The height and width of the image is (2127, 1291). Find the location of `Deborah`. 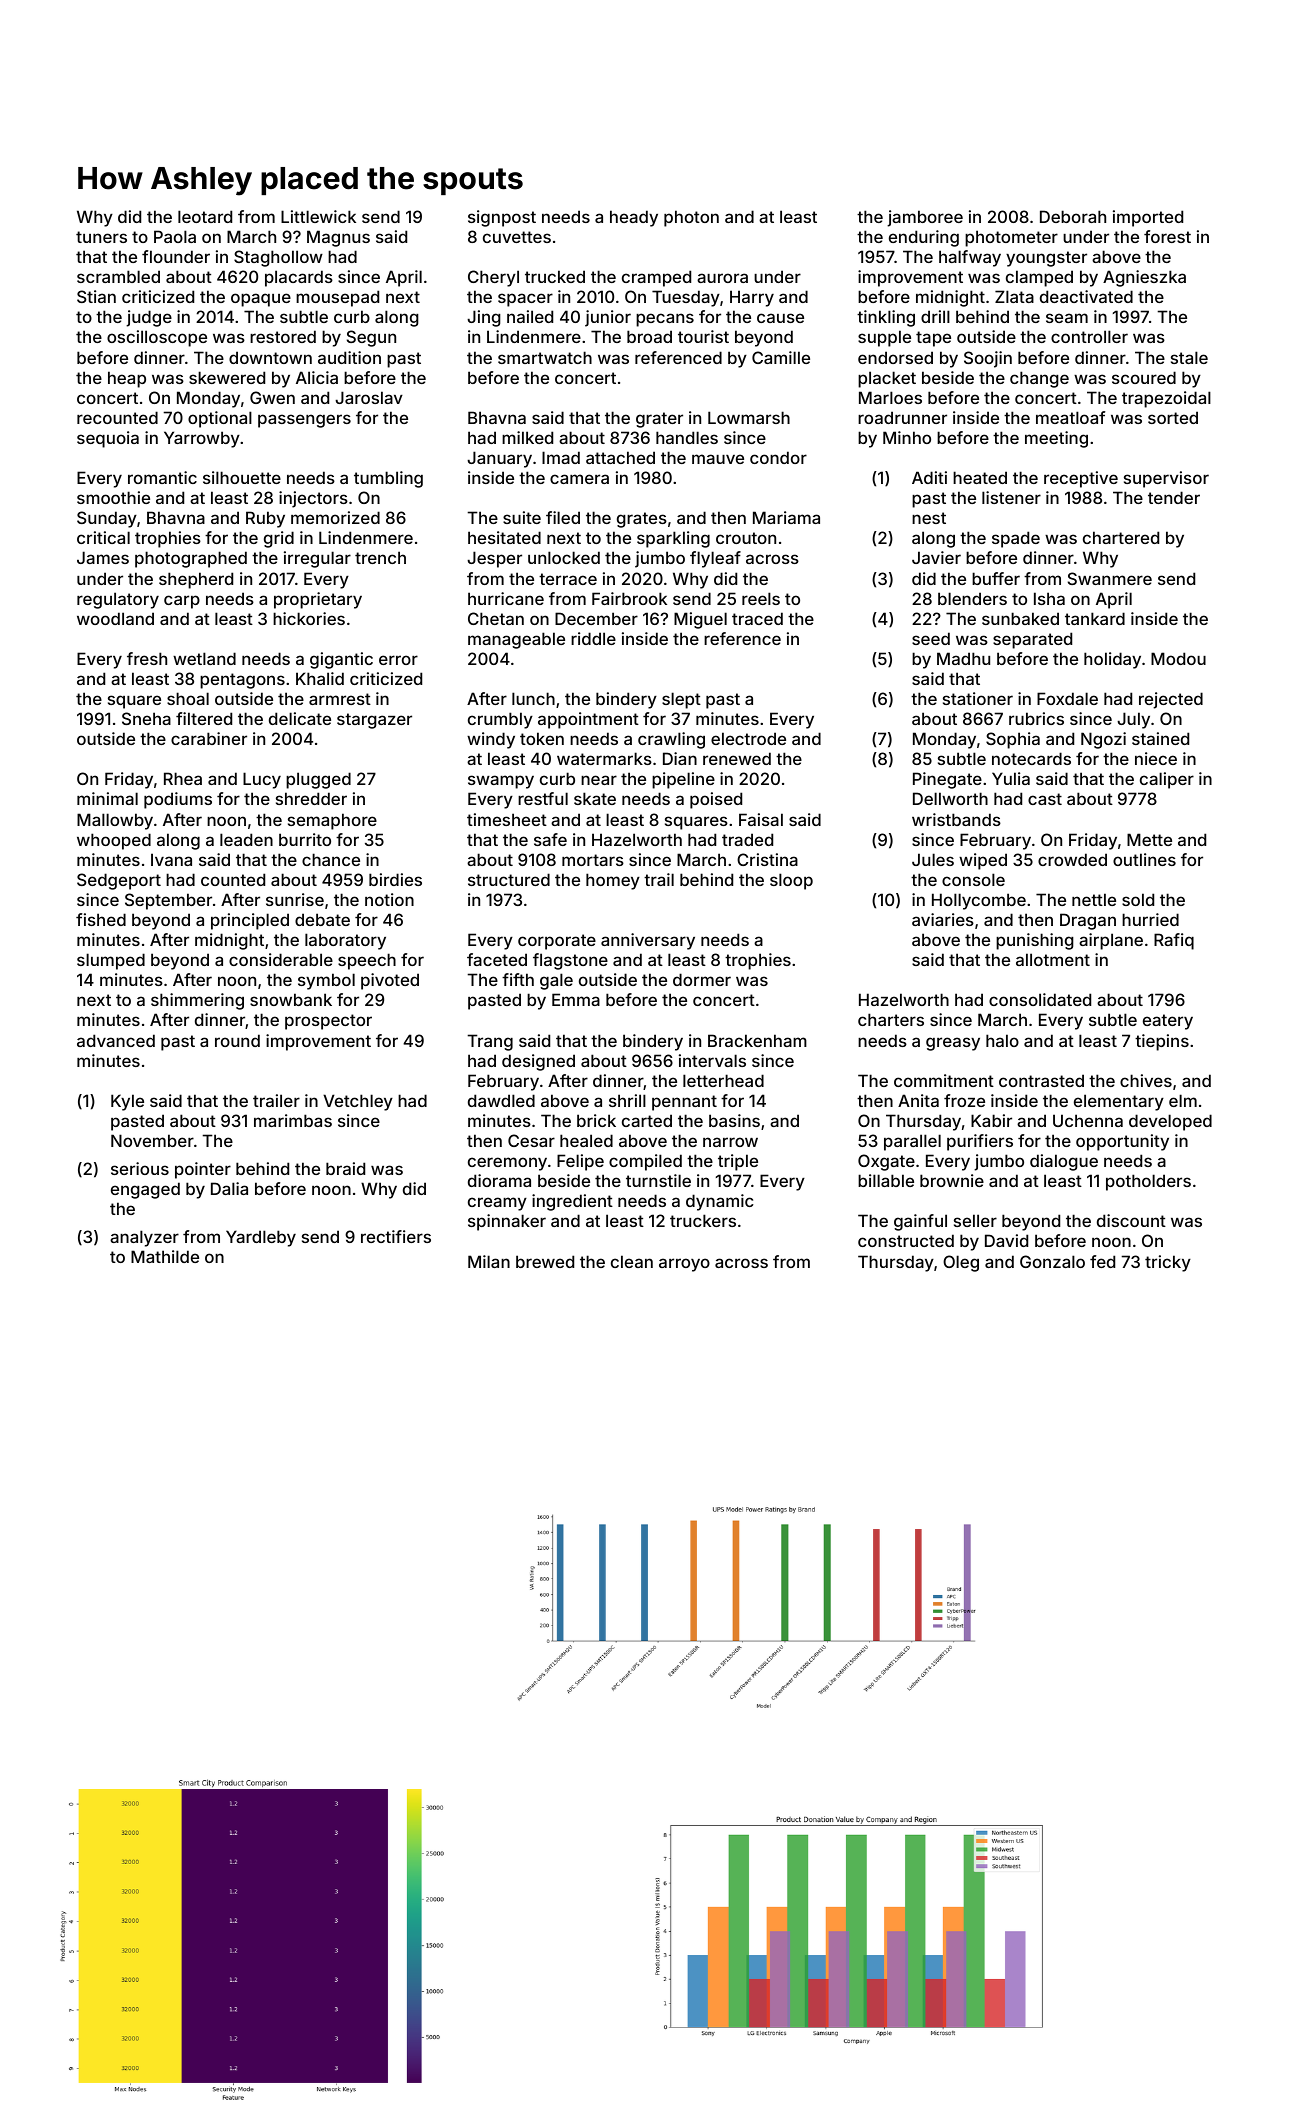

Deborah is located at coordinates (1073, 216).
